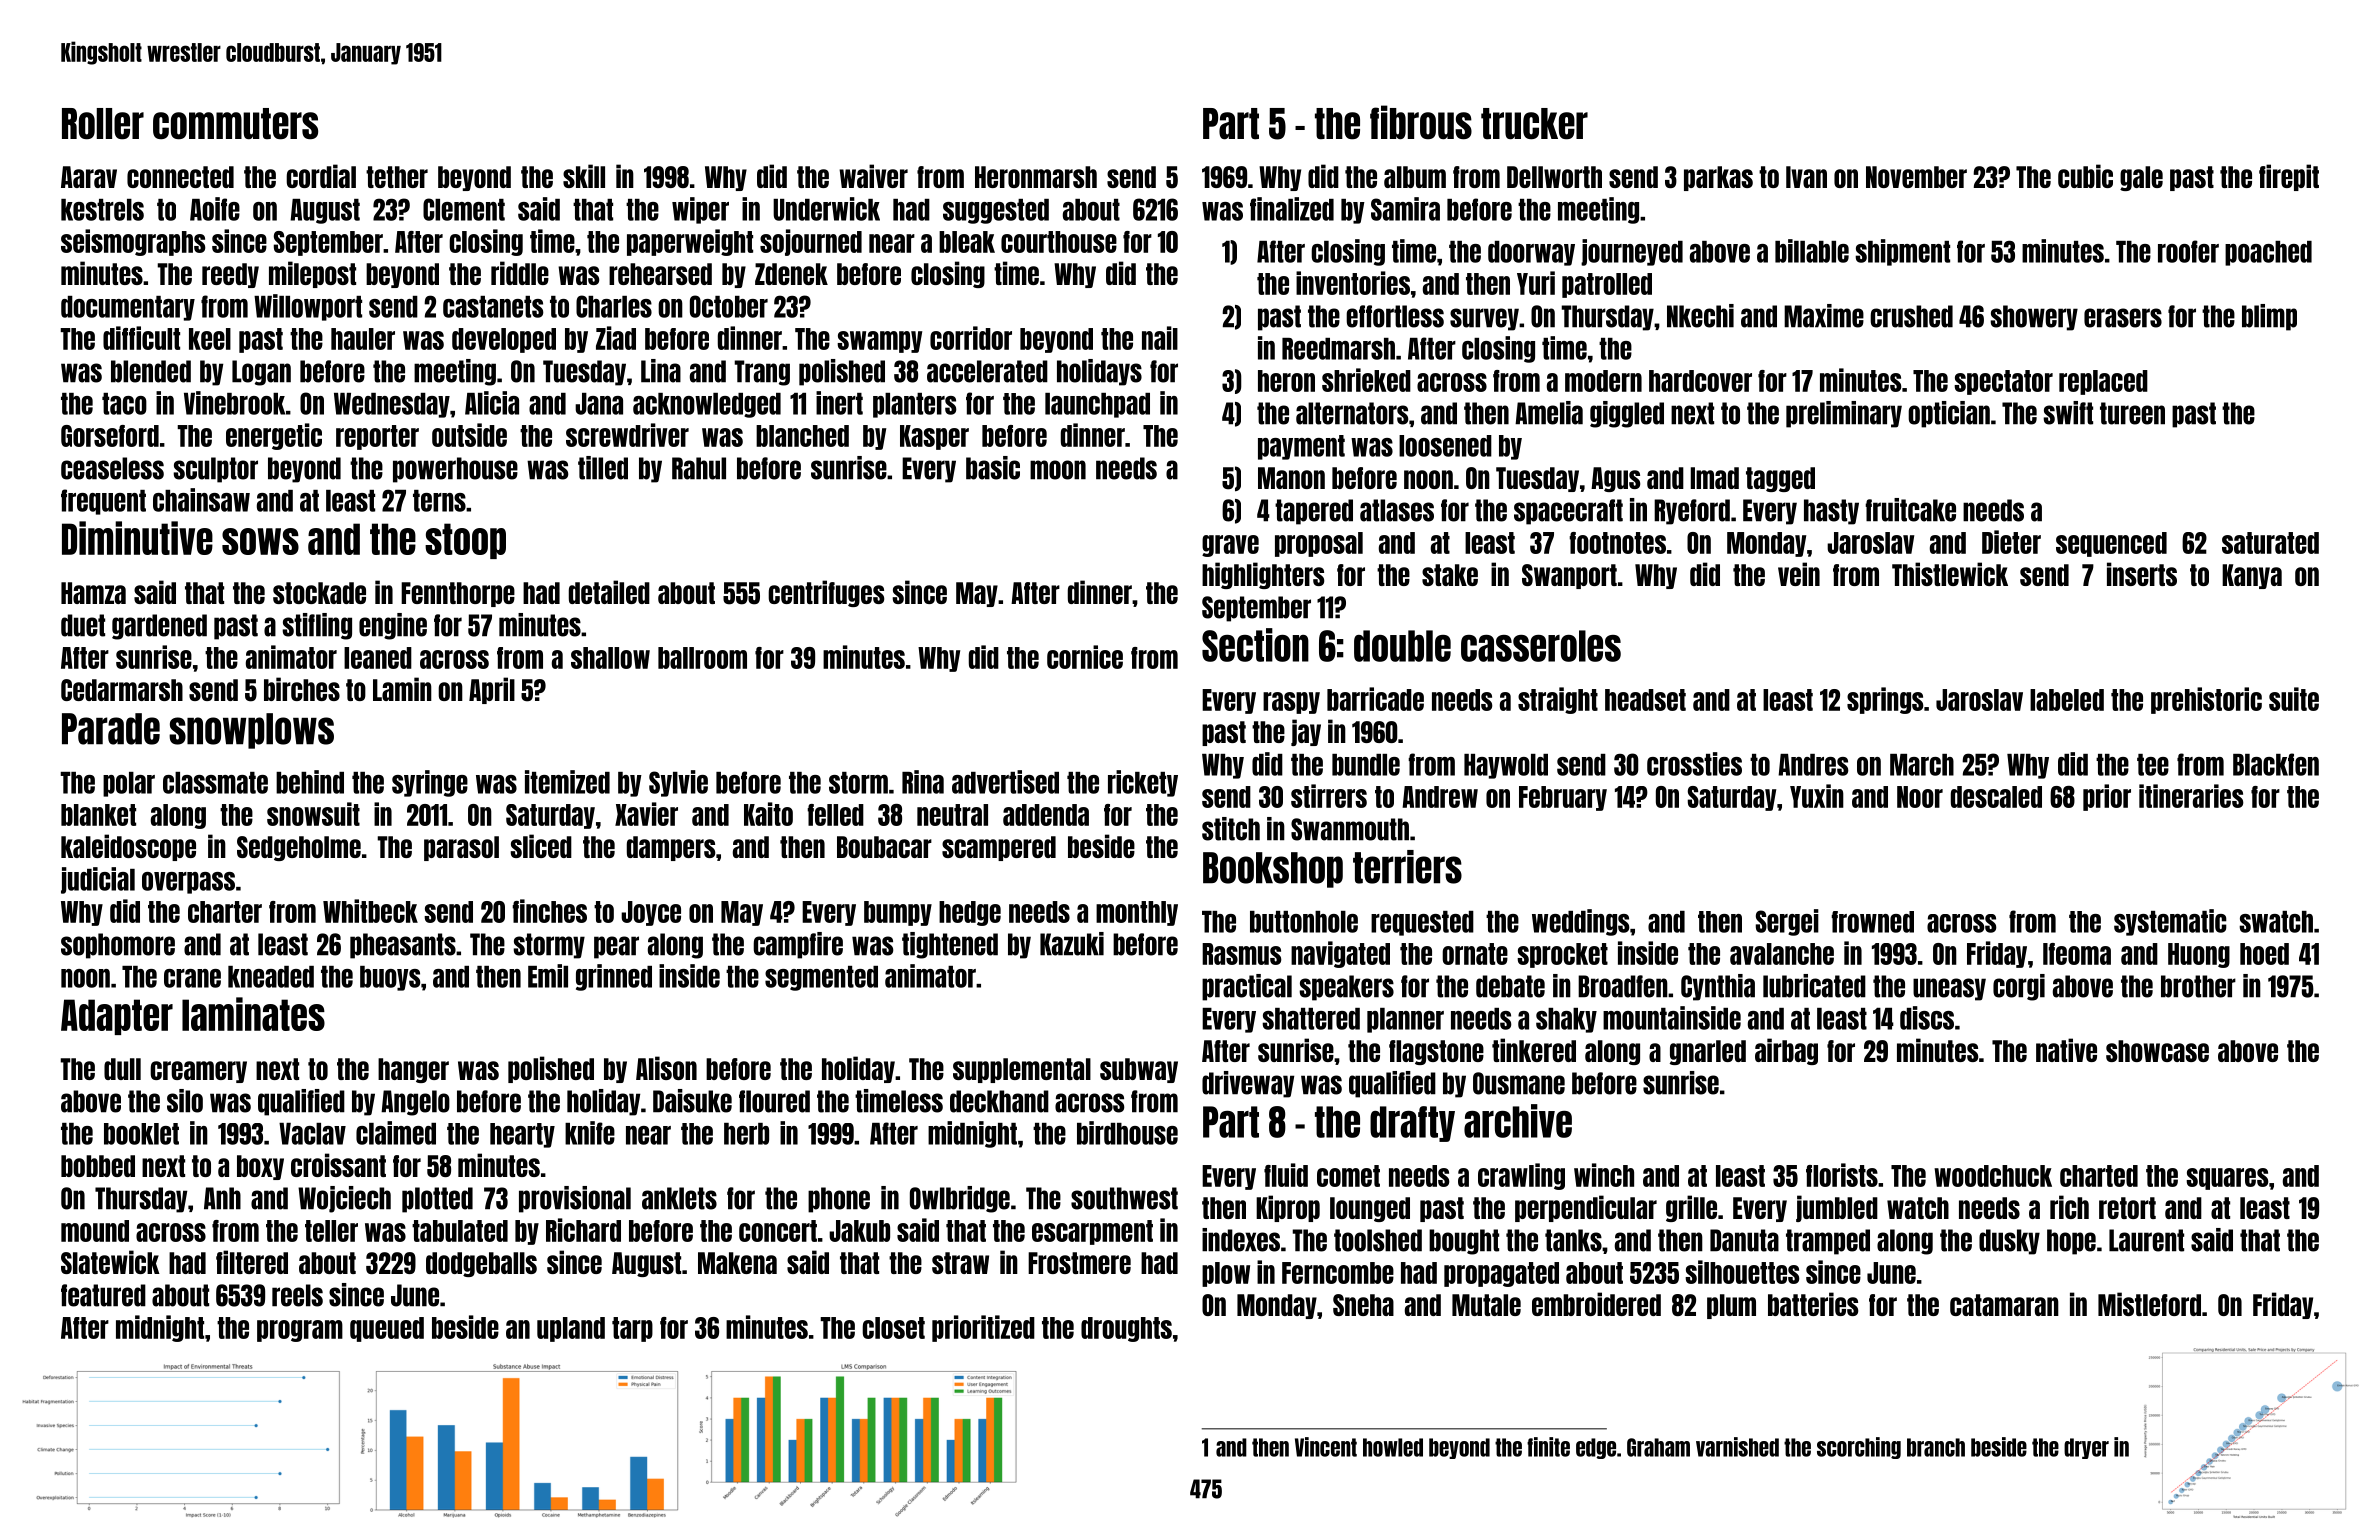  I want to click on fibrous, so click(1421, 122).
